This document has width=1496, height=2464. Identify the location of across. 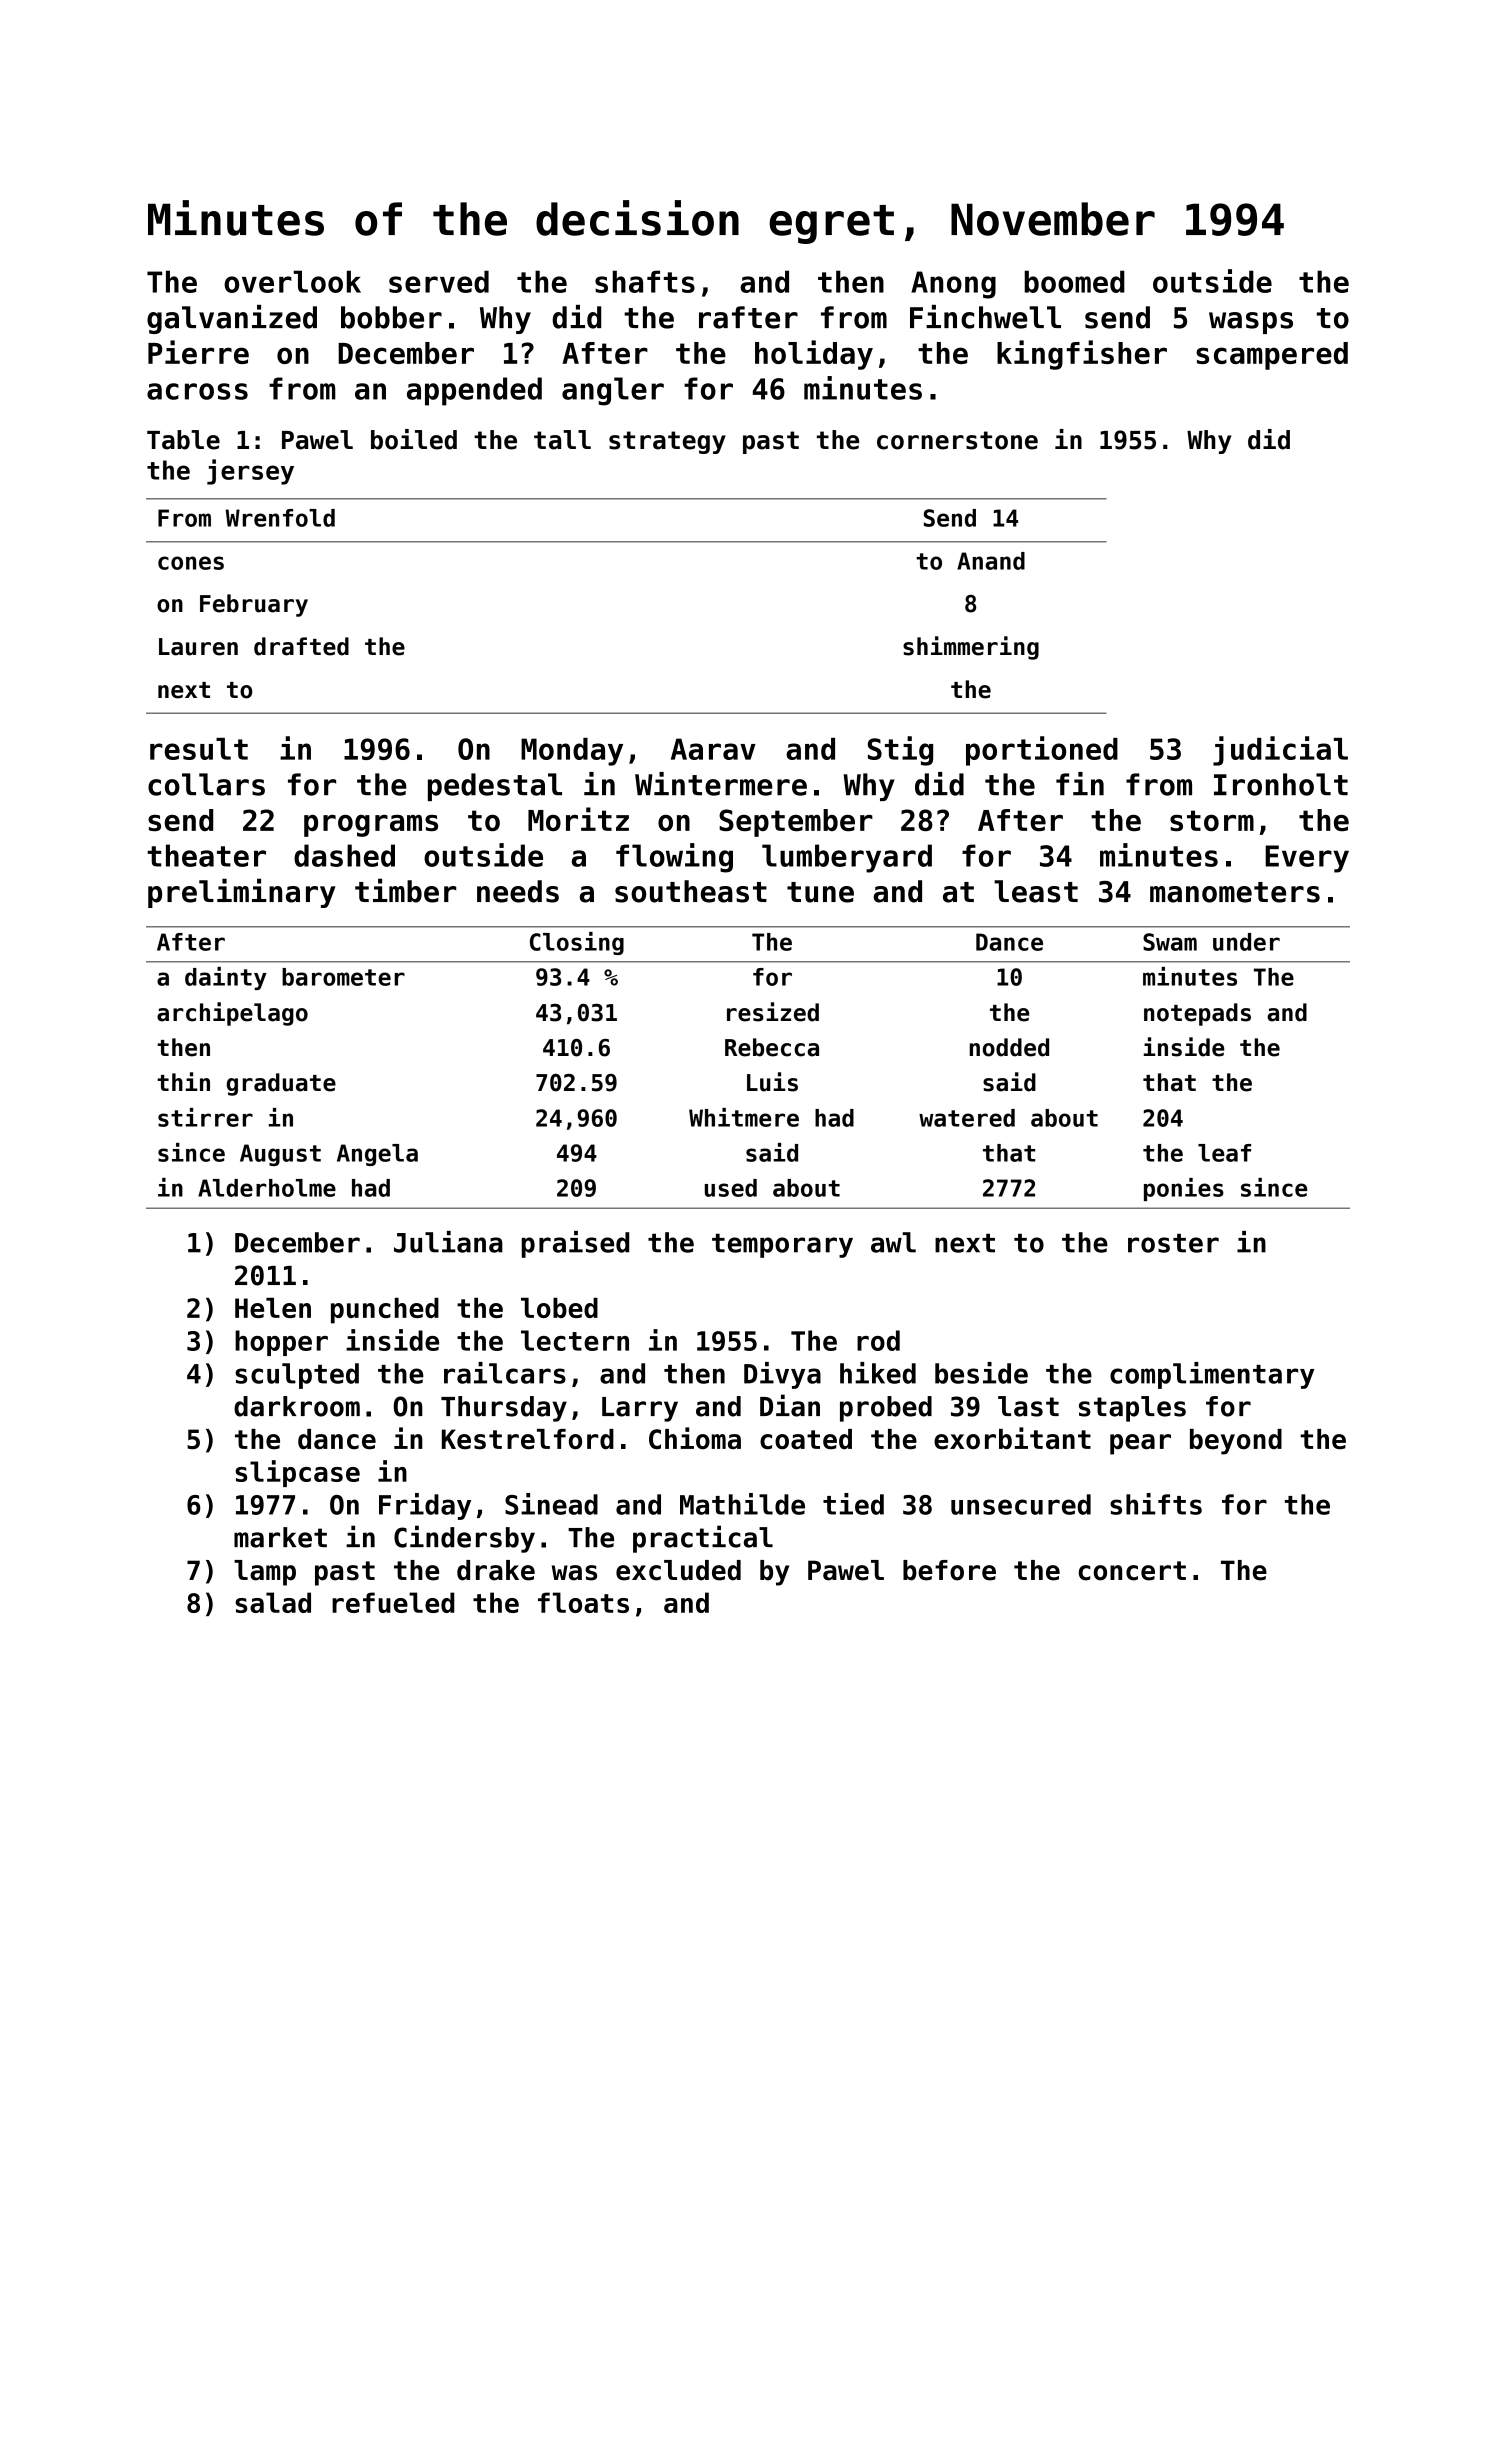
(197, 391).
